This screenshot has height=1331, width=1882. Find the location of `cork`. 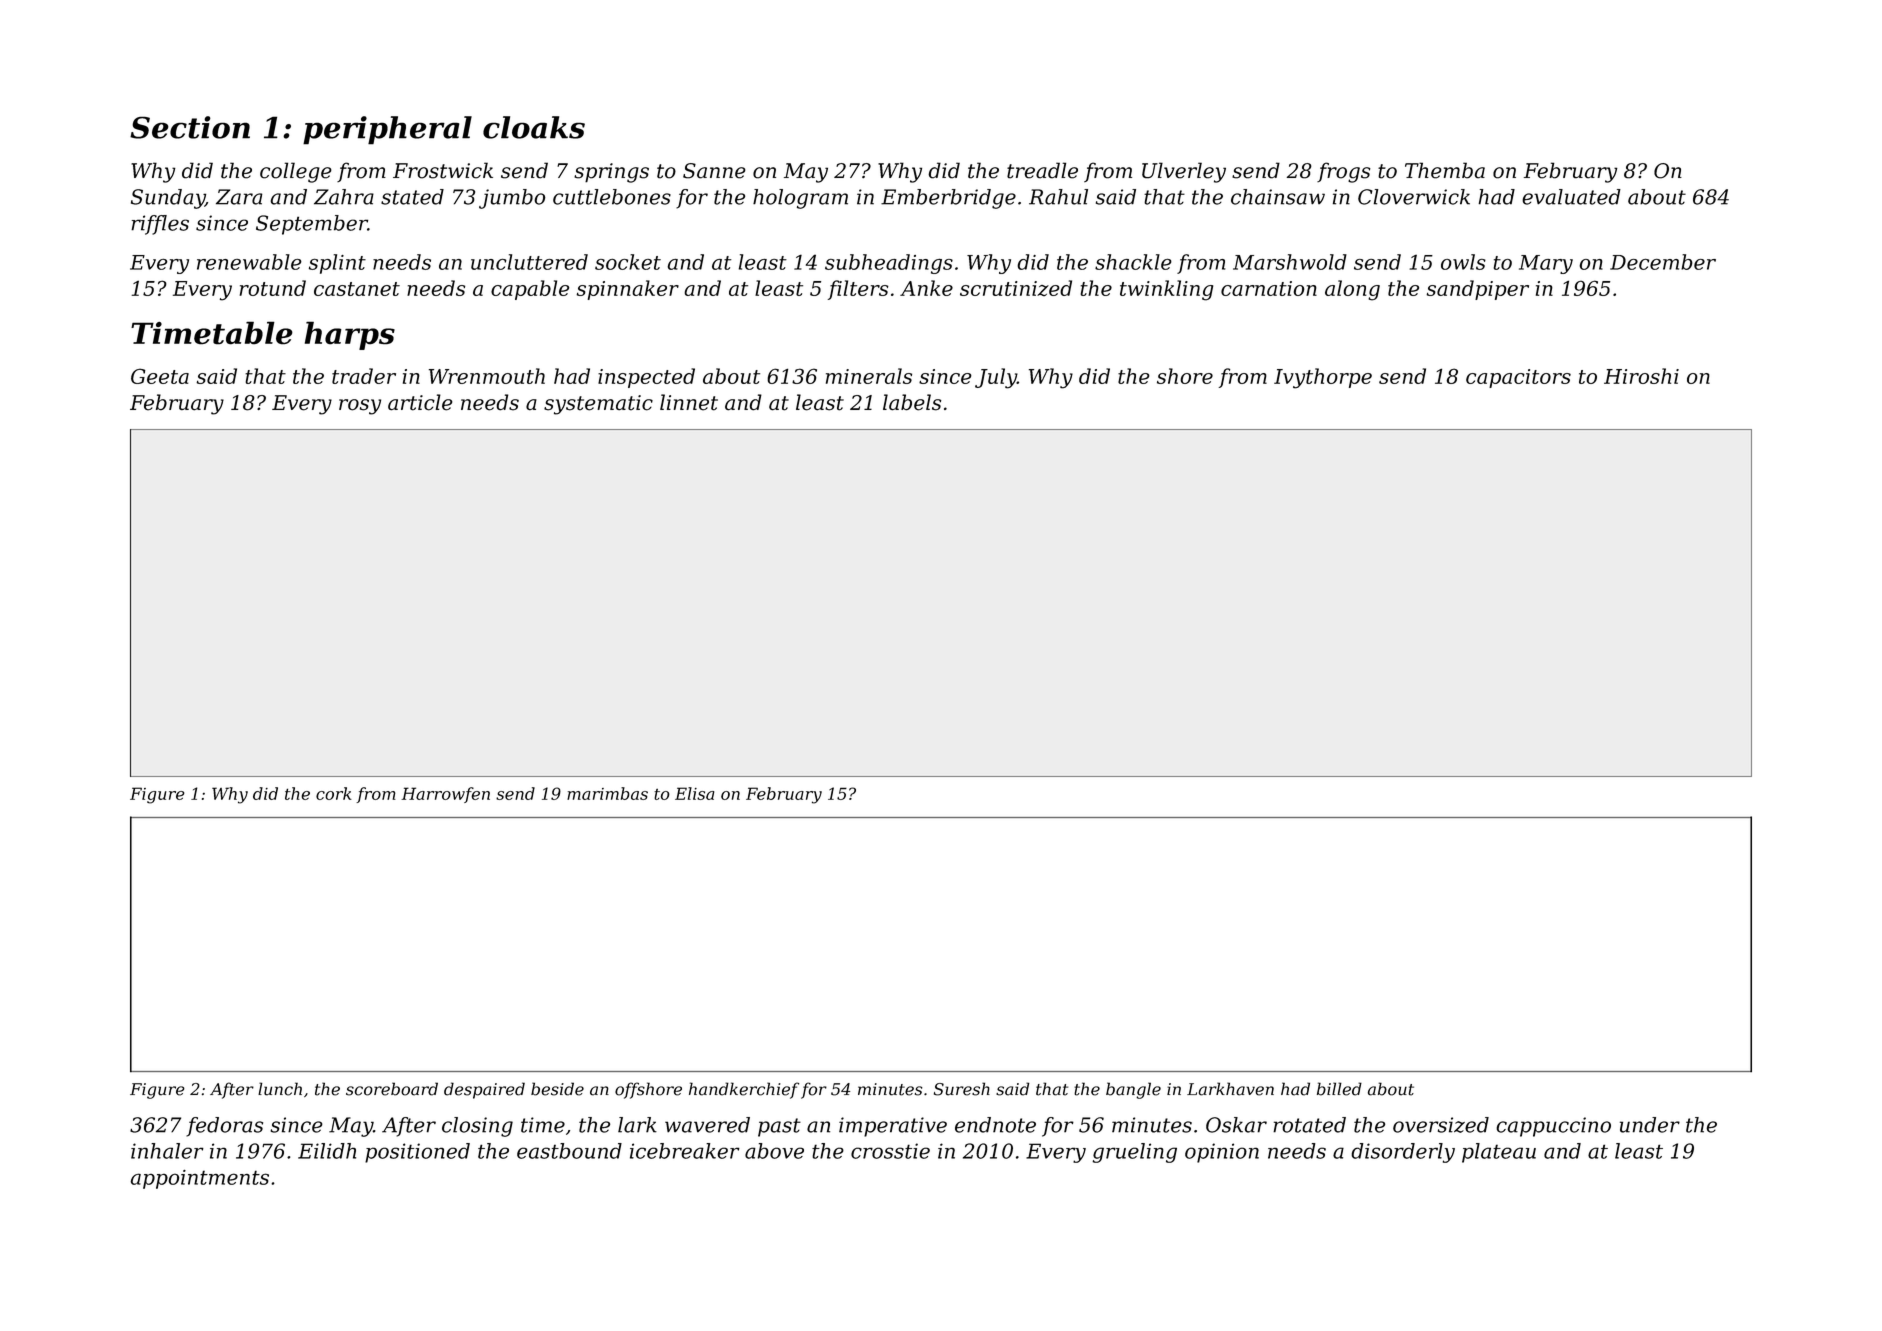

cork is located at coordinates (334, 793).
